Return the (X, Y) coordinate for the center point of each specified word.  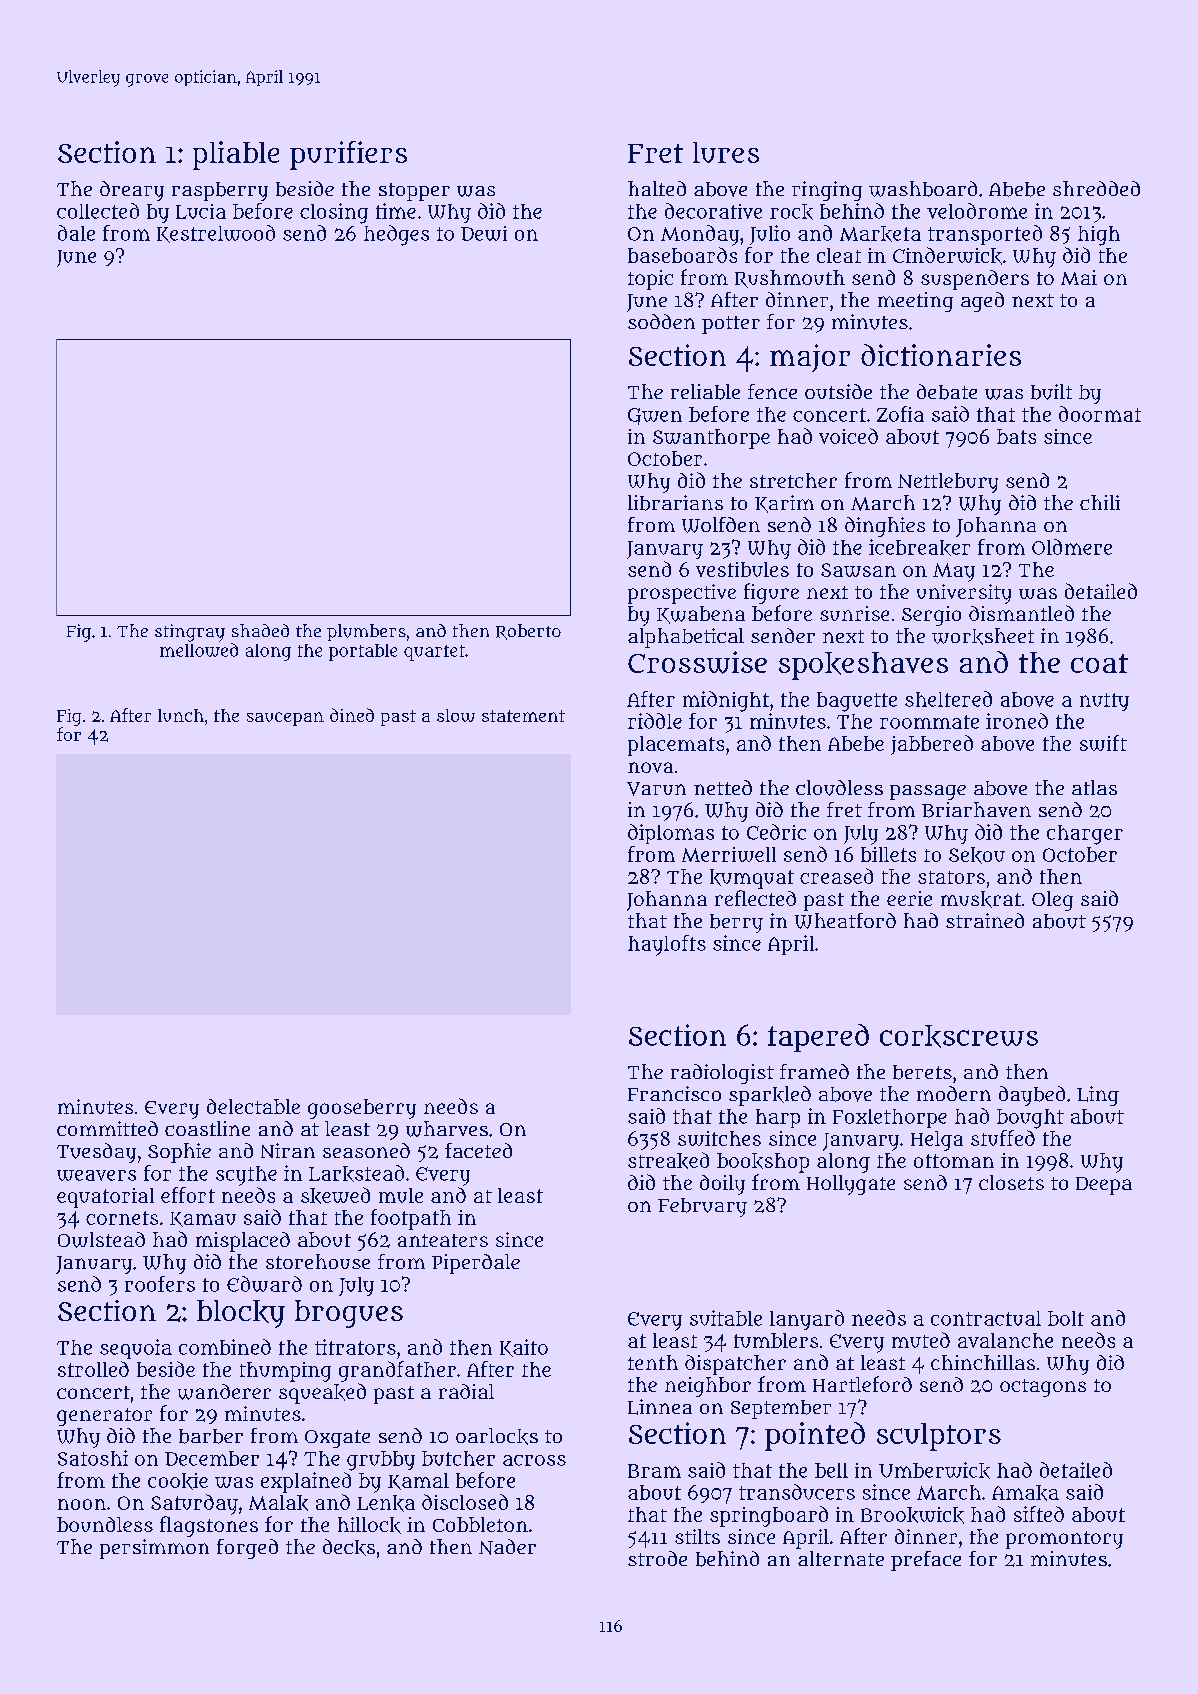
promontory (1064, 1540)
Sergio (931, 616)
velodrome (977, 211)
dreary (132, 191)
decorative (713, 211)
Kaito (524, 1348)
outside (838, 391)
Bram (654, 1471)
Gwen (655, 416)
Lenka (386, 1503)
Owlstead (101, 1240)
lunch (181, 715)
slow (456, 715)
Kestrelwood (216, 234)
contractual (986, 1318)
